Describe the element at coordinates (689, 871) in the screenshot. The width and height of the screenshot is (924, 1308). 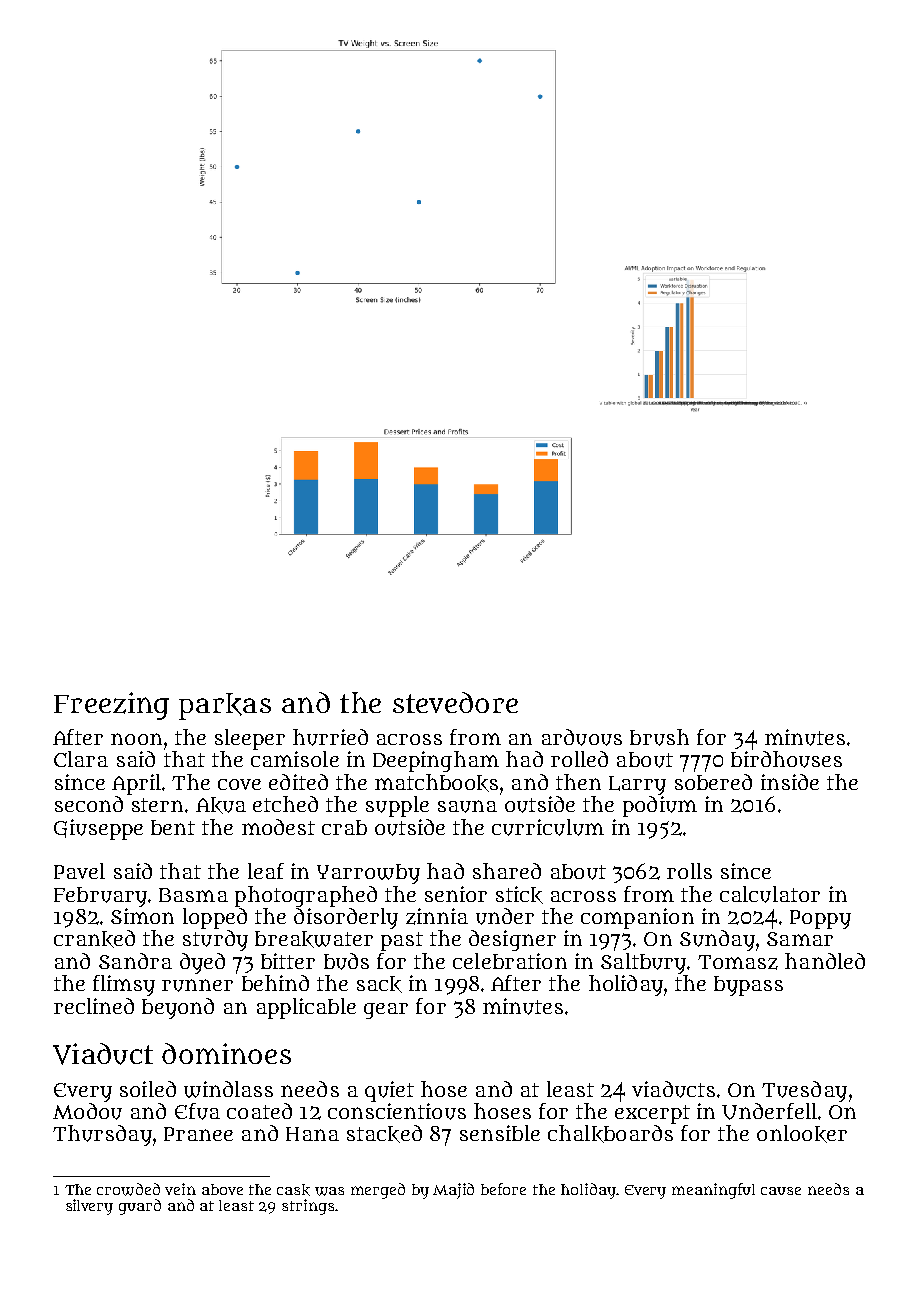
I see `rolls` at that location.
